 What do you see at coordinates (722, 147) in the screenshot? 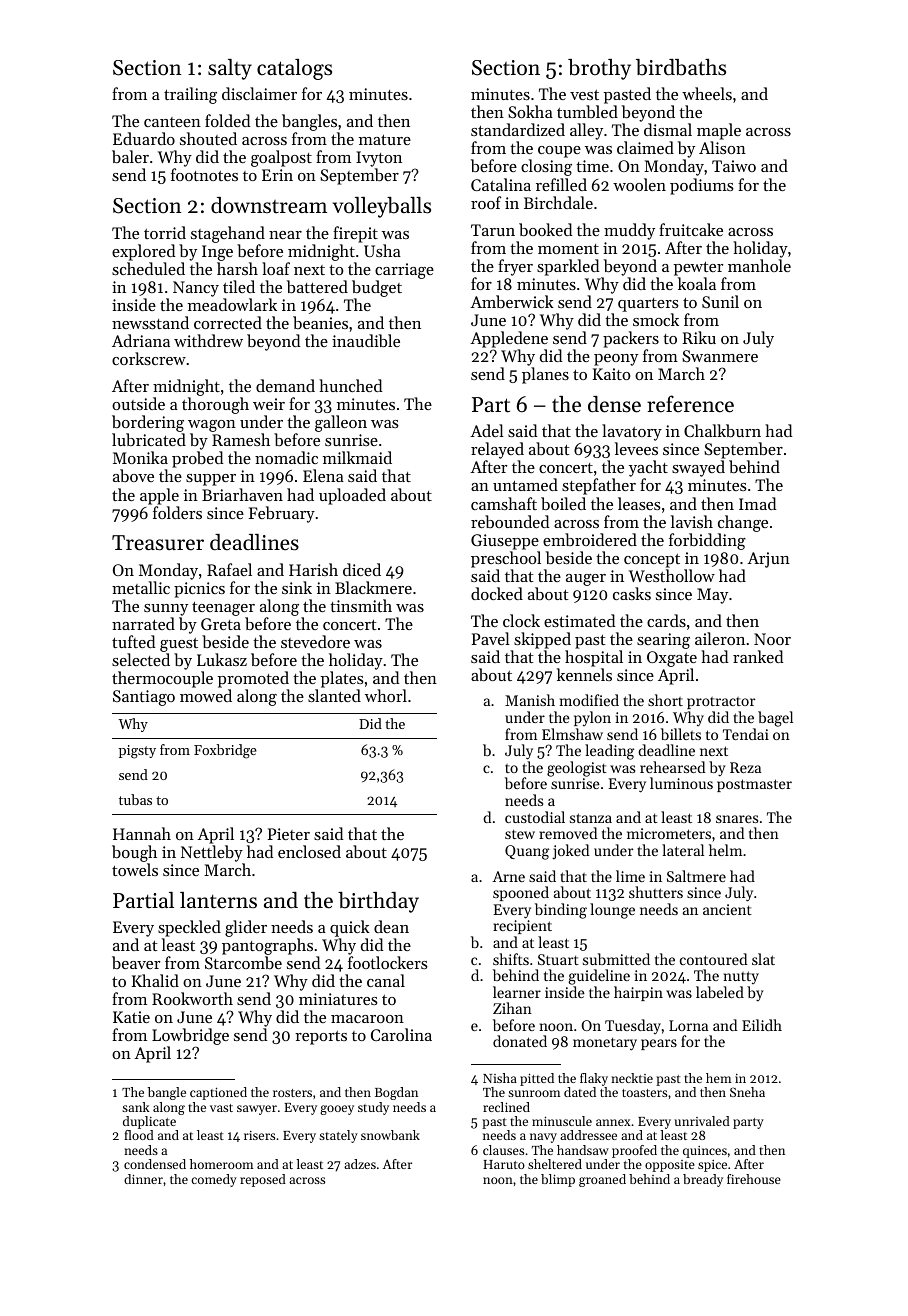
I see `Alison` at bounding box center [722, 147].
